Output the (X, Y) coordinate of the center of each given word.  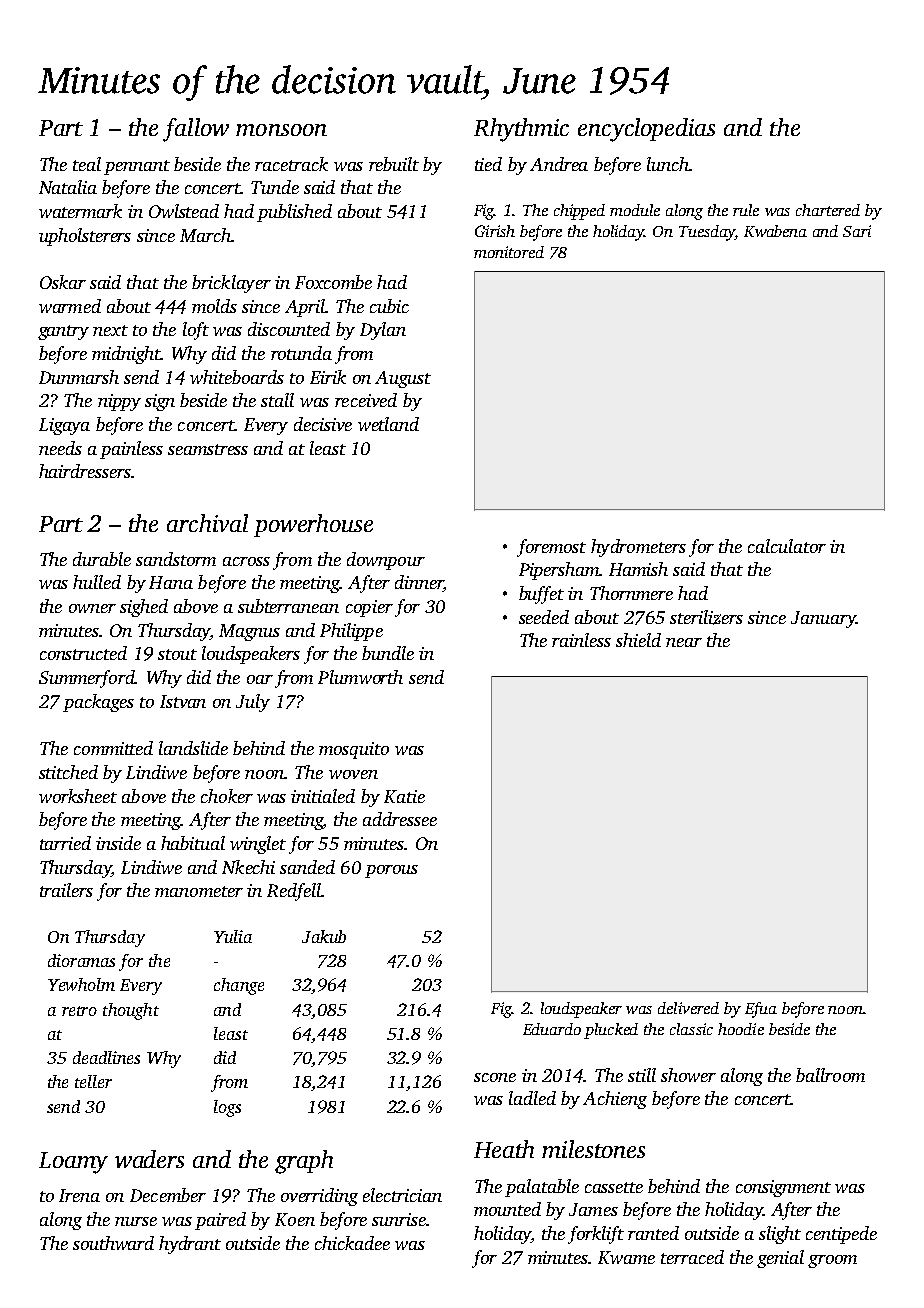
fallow (196, 130)
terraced (692, 1257)
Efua (761, 1010)
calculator (787, 546)
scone (495, 1077)
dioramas (81, 960)
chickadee (352, 1243)
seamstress (208, 449)
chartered (828, 210)
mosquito (354, 750)
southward (113, 1243)
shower (688, 1075)
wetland (388, 424)
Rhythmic (521, 130)
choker (227, 796)
